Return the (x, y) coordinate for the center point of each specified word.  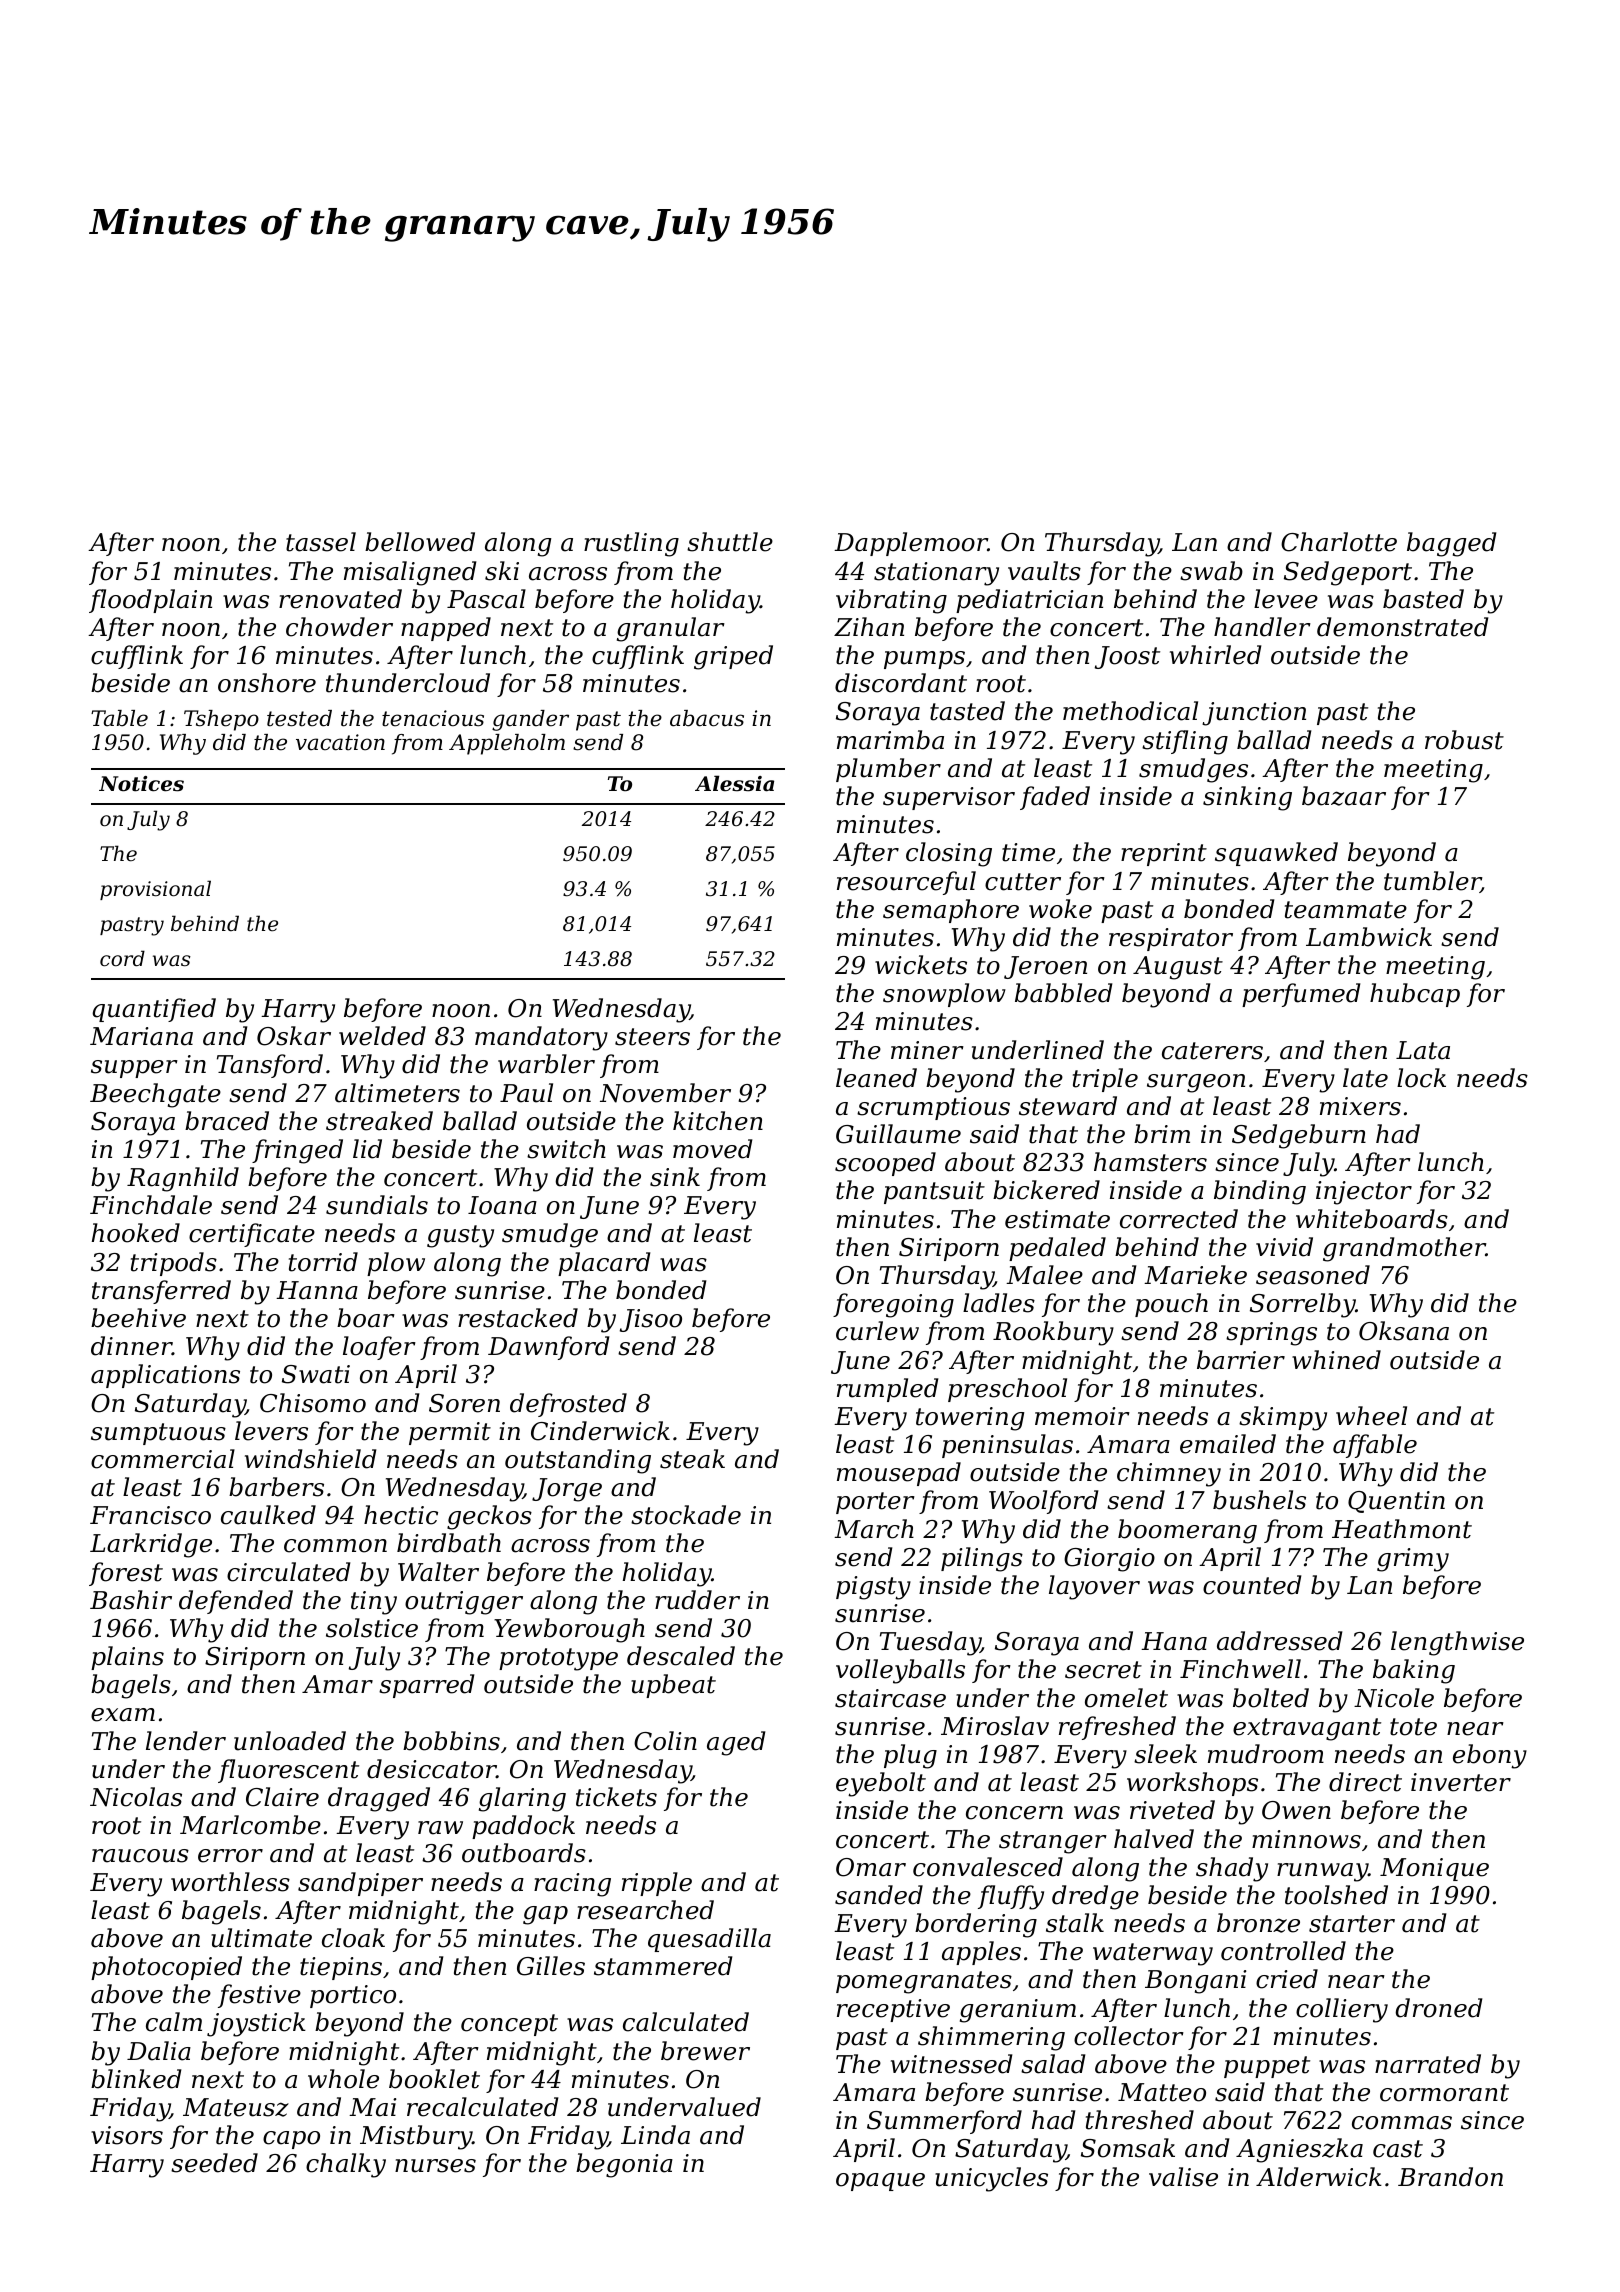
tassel (321, 542)
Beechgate (155, 1095)
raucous (140, 1856)
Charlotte (1339, 542)
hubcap (1415, 995)
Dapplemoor (911, 544)
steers (652, 1037)
